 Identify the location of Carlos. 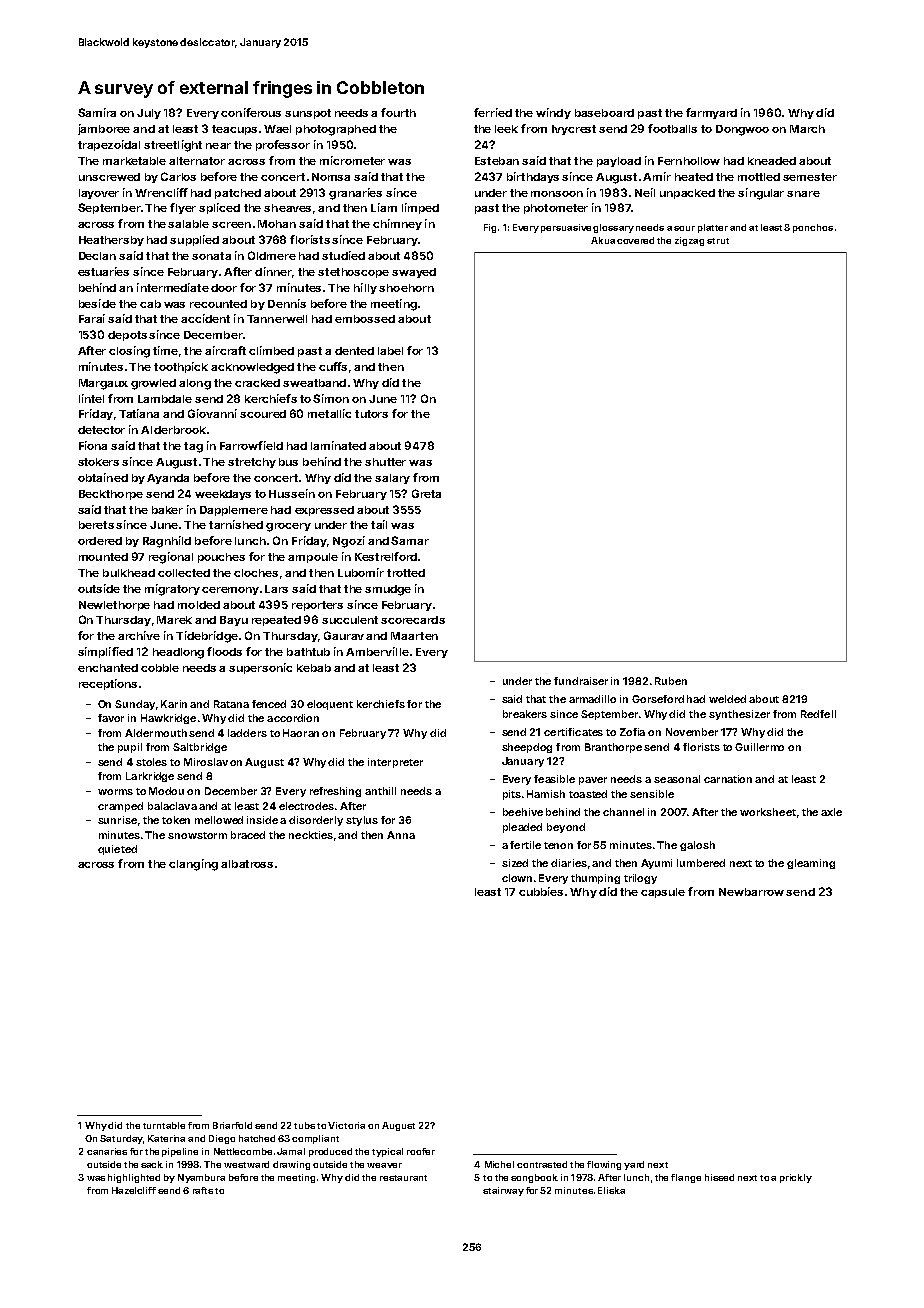
(178, 176).
